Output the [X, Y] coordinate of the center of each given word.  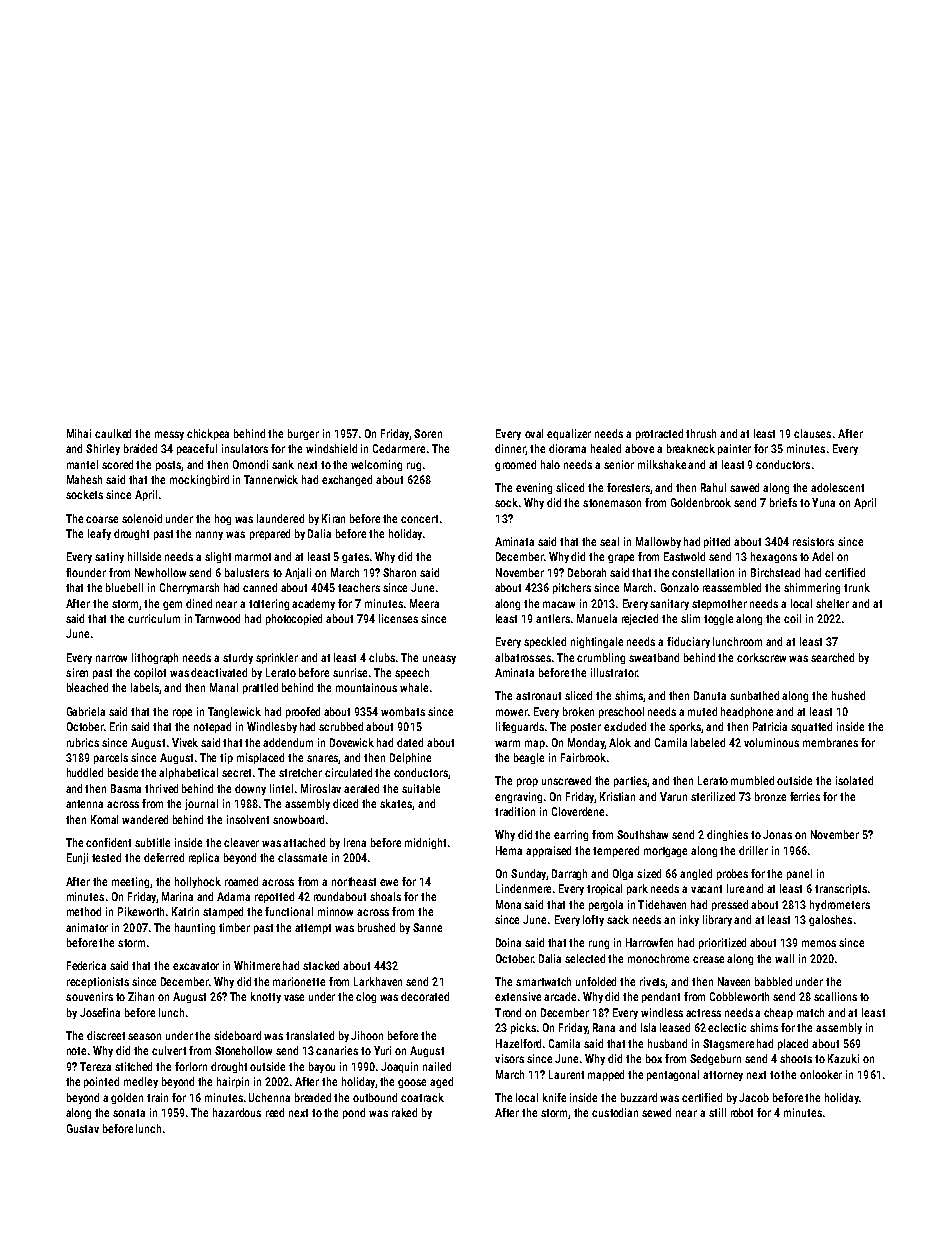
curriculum [154, 618]
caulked [113, 433]
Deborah [587, 572]
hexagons [774, 557]
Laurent [566, 1074]
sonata [129, 1113]
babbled [773, 981]
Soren [428, 433]
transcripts [841, 889]
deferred [164, 857]
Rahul [713, 487]
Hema [509, 850]
